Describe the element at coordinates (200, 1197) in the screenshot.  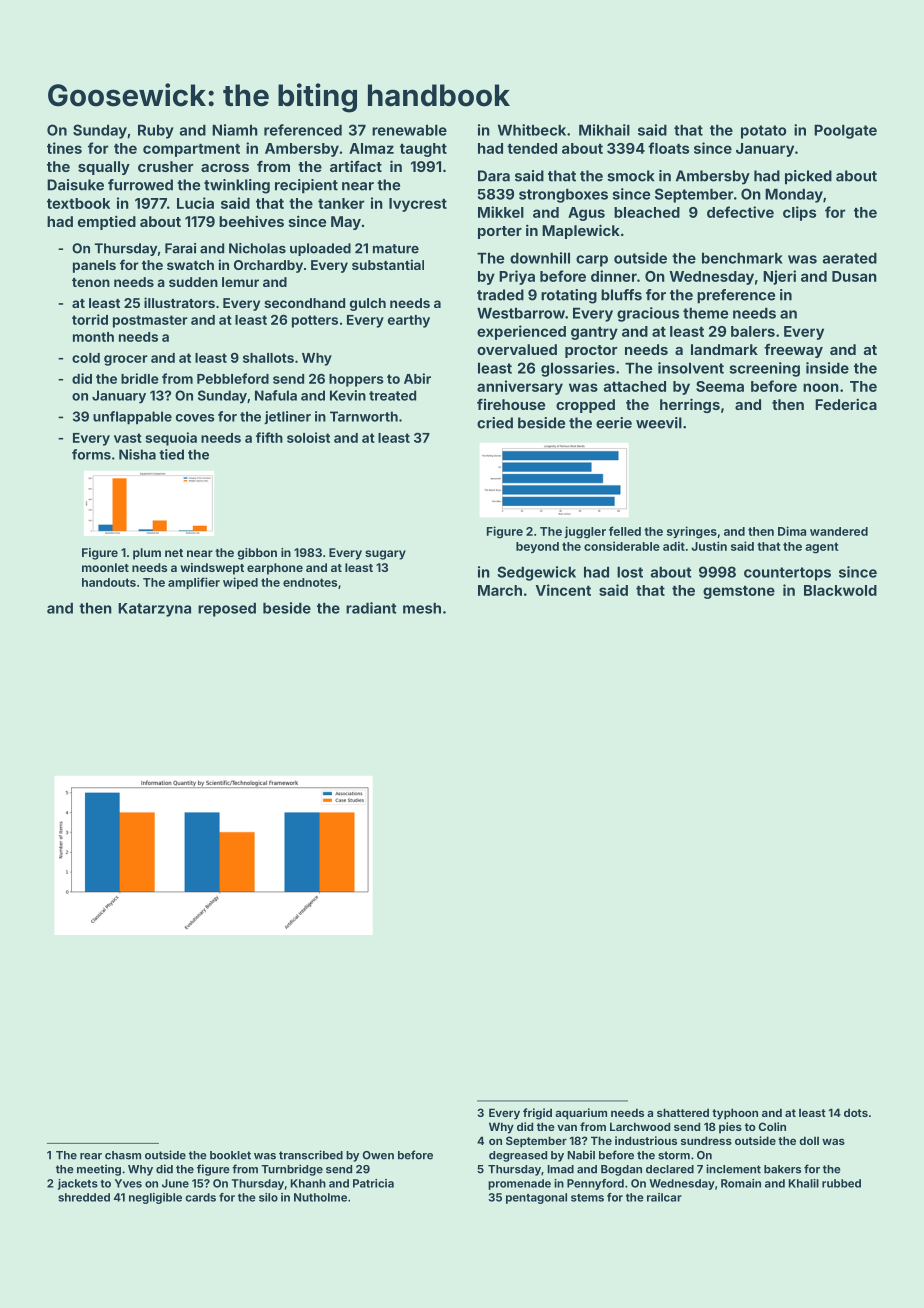
I see `cards` at that location.
